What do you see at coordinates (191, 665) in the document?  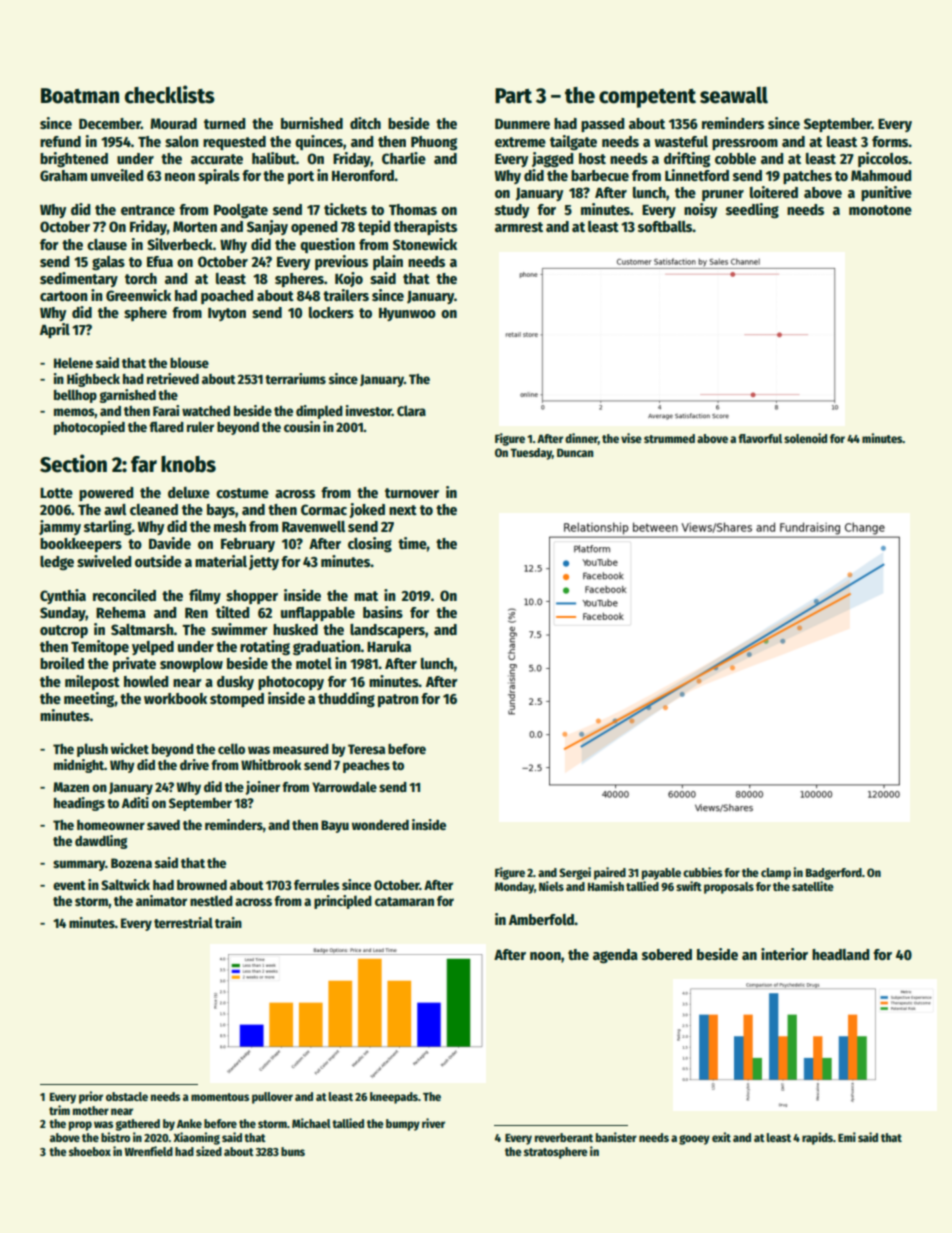 I see `snowplow` at bounding box center [191, 665].
